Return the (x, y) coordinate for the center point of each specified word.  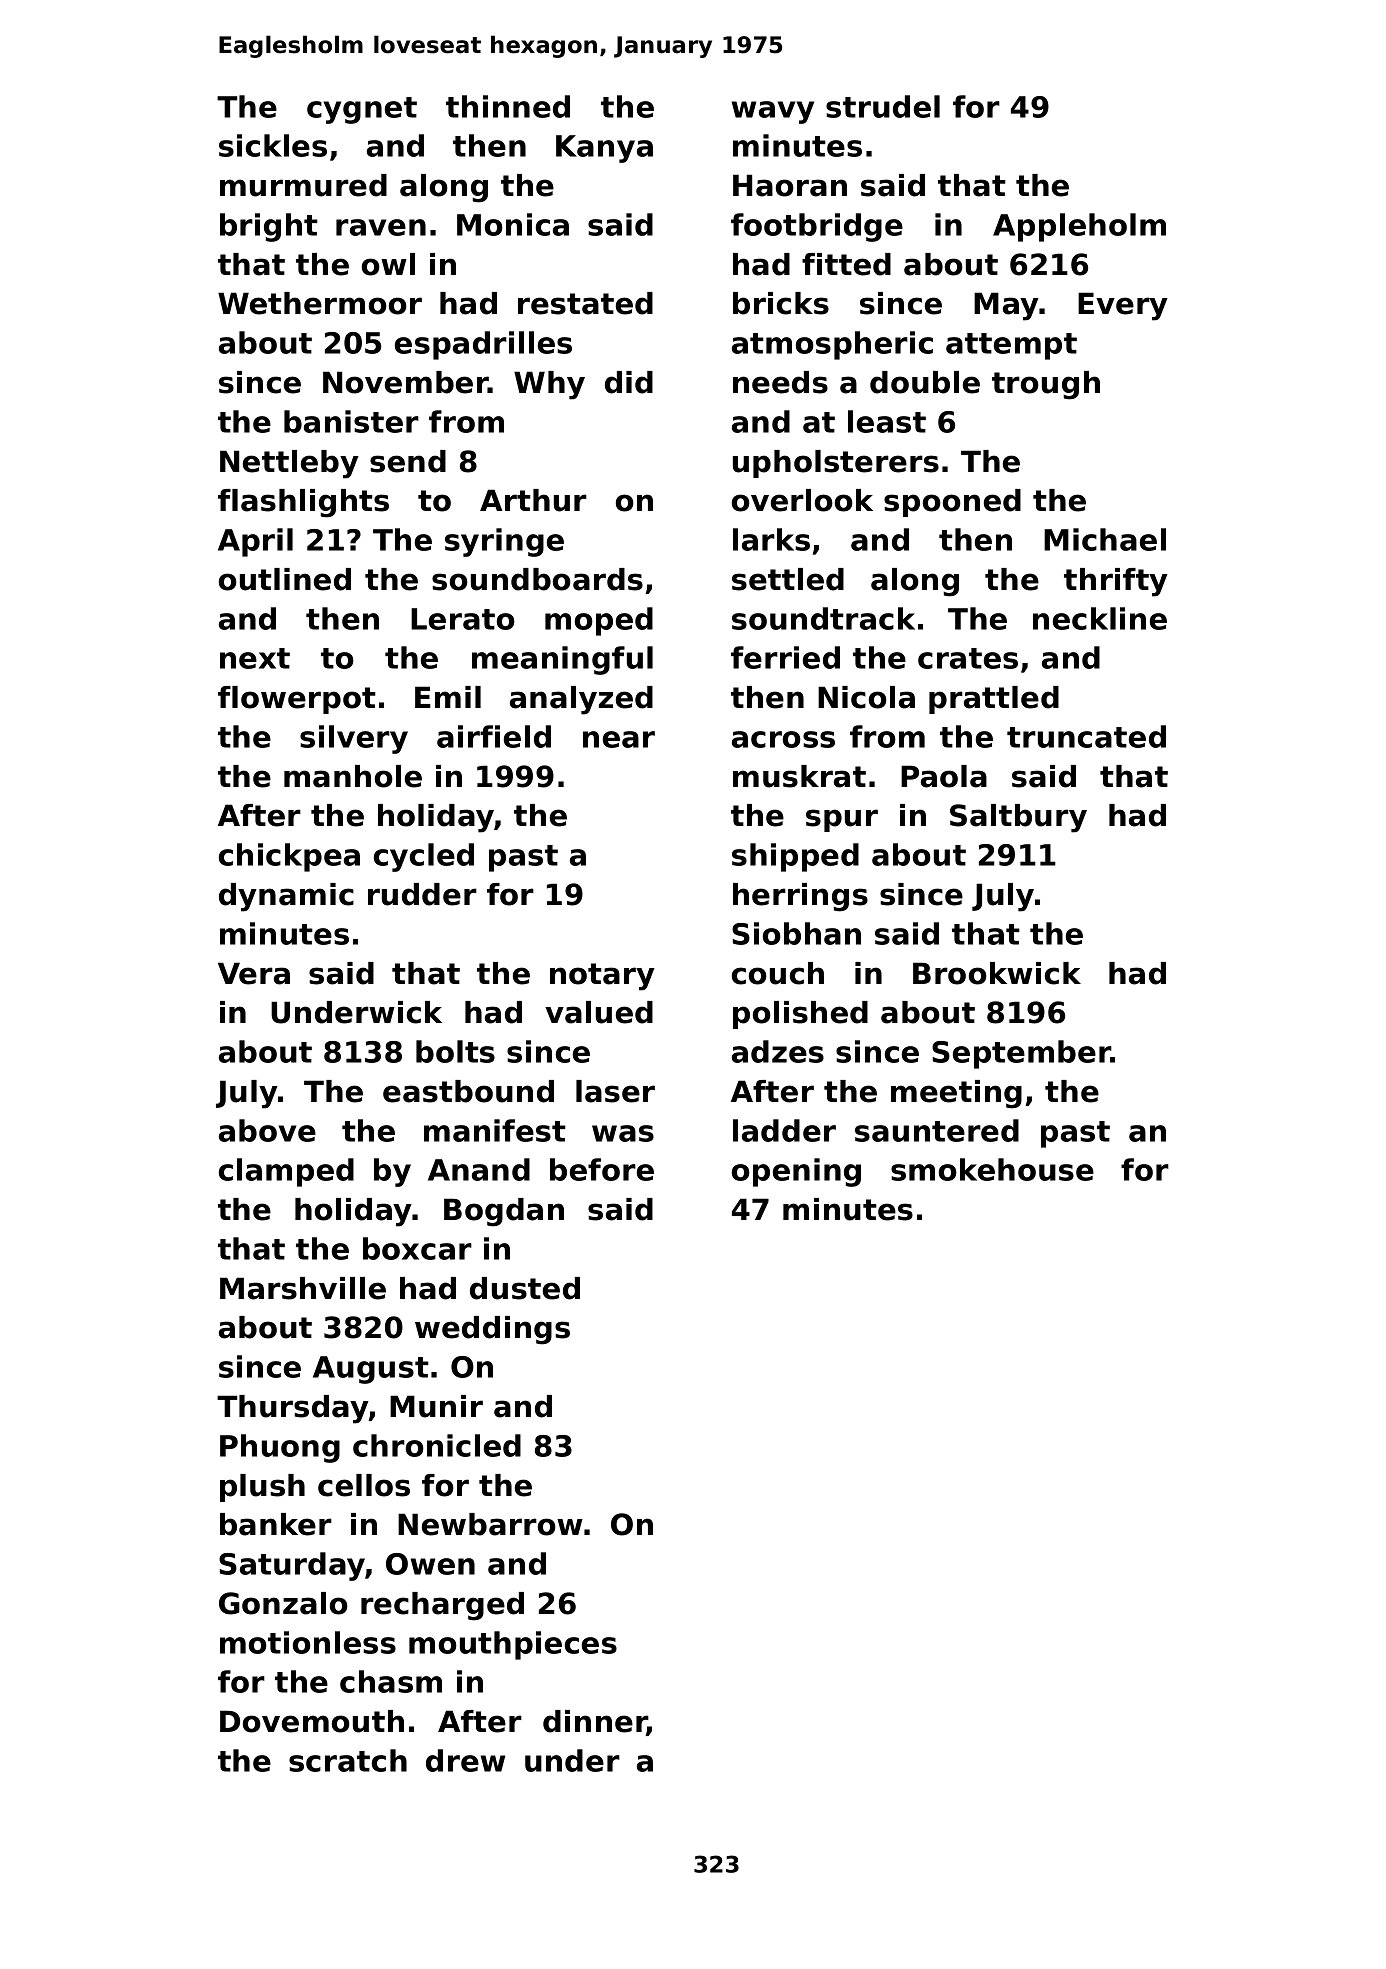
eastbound (468, 1091)
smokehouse (992, 1169)
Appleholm (1079, 227)
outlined (285, 579)
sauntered (937, 1130)
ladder (784, 1130)
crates (968, 658)
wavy (773, 112)
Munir (436, 1406)
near (619, 739)
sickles (273, 145)
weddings (492, 1330)
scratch (348, 1760)
